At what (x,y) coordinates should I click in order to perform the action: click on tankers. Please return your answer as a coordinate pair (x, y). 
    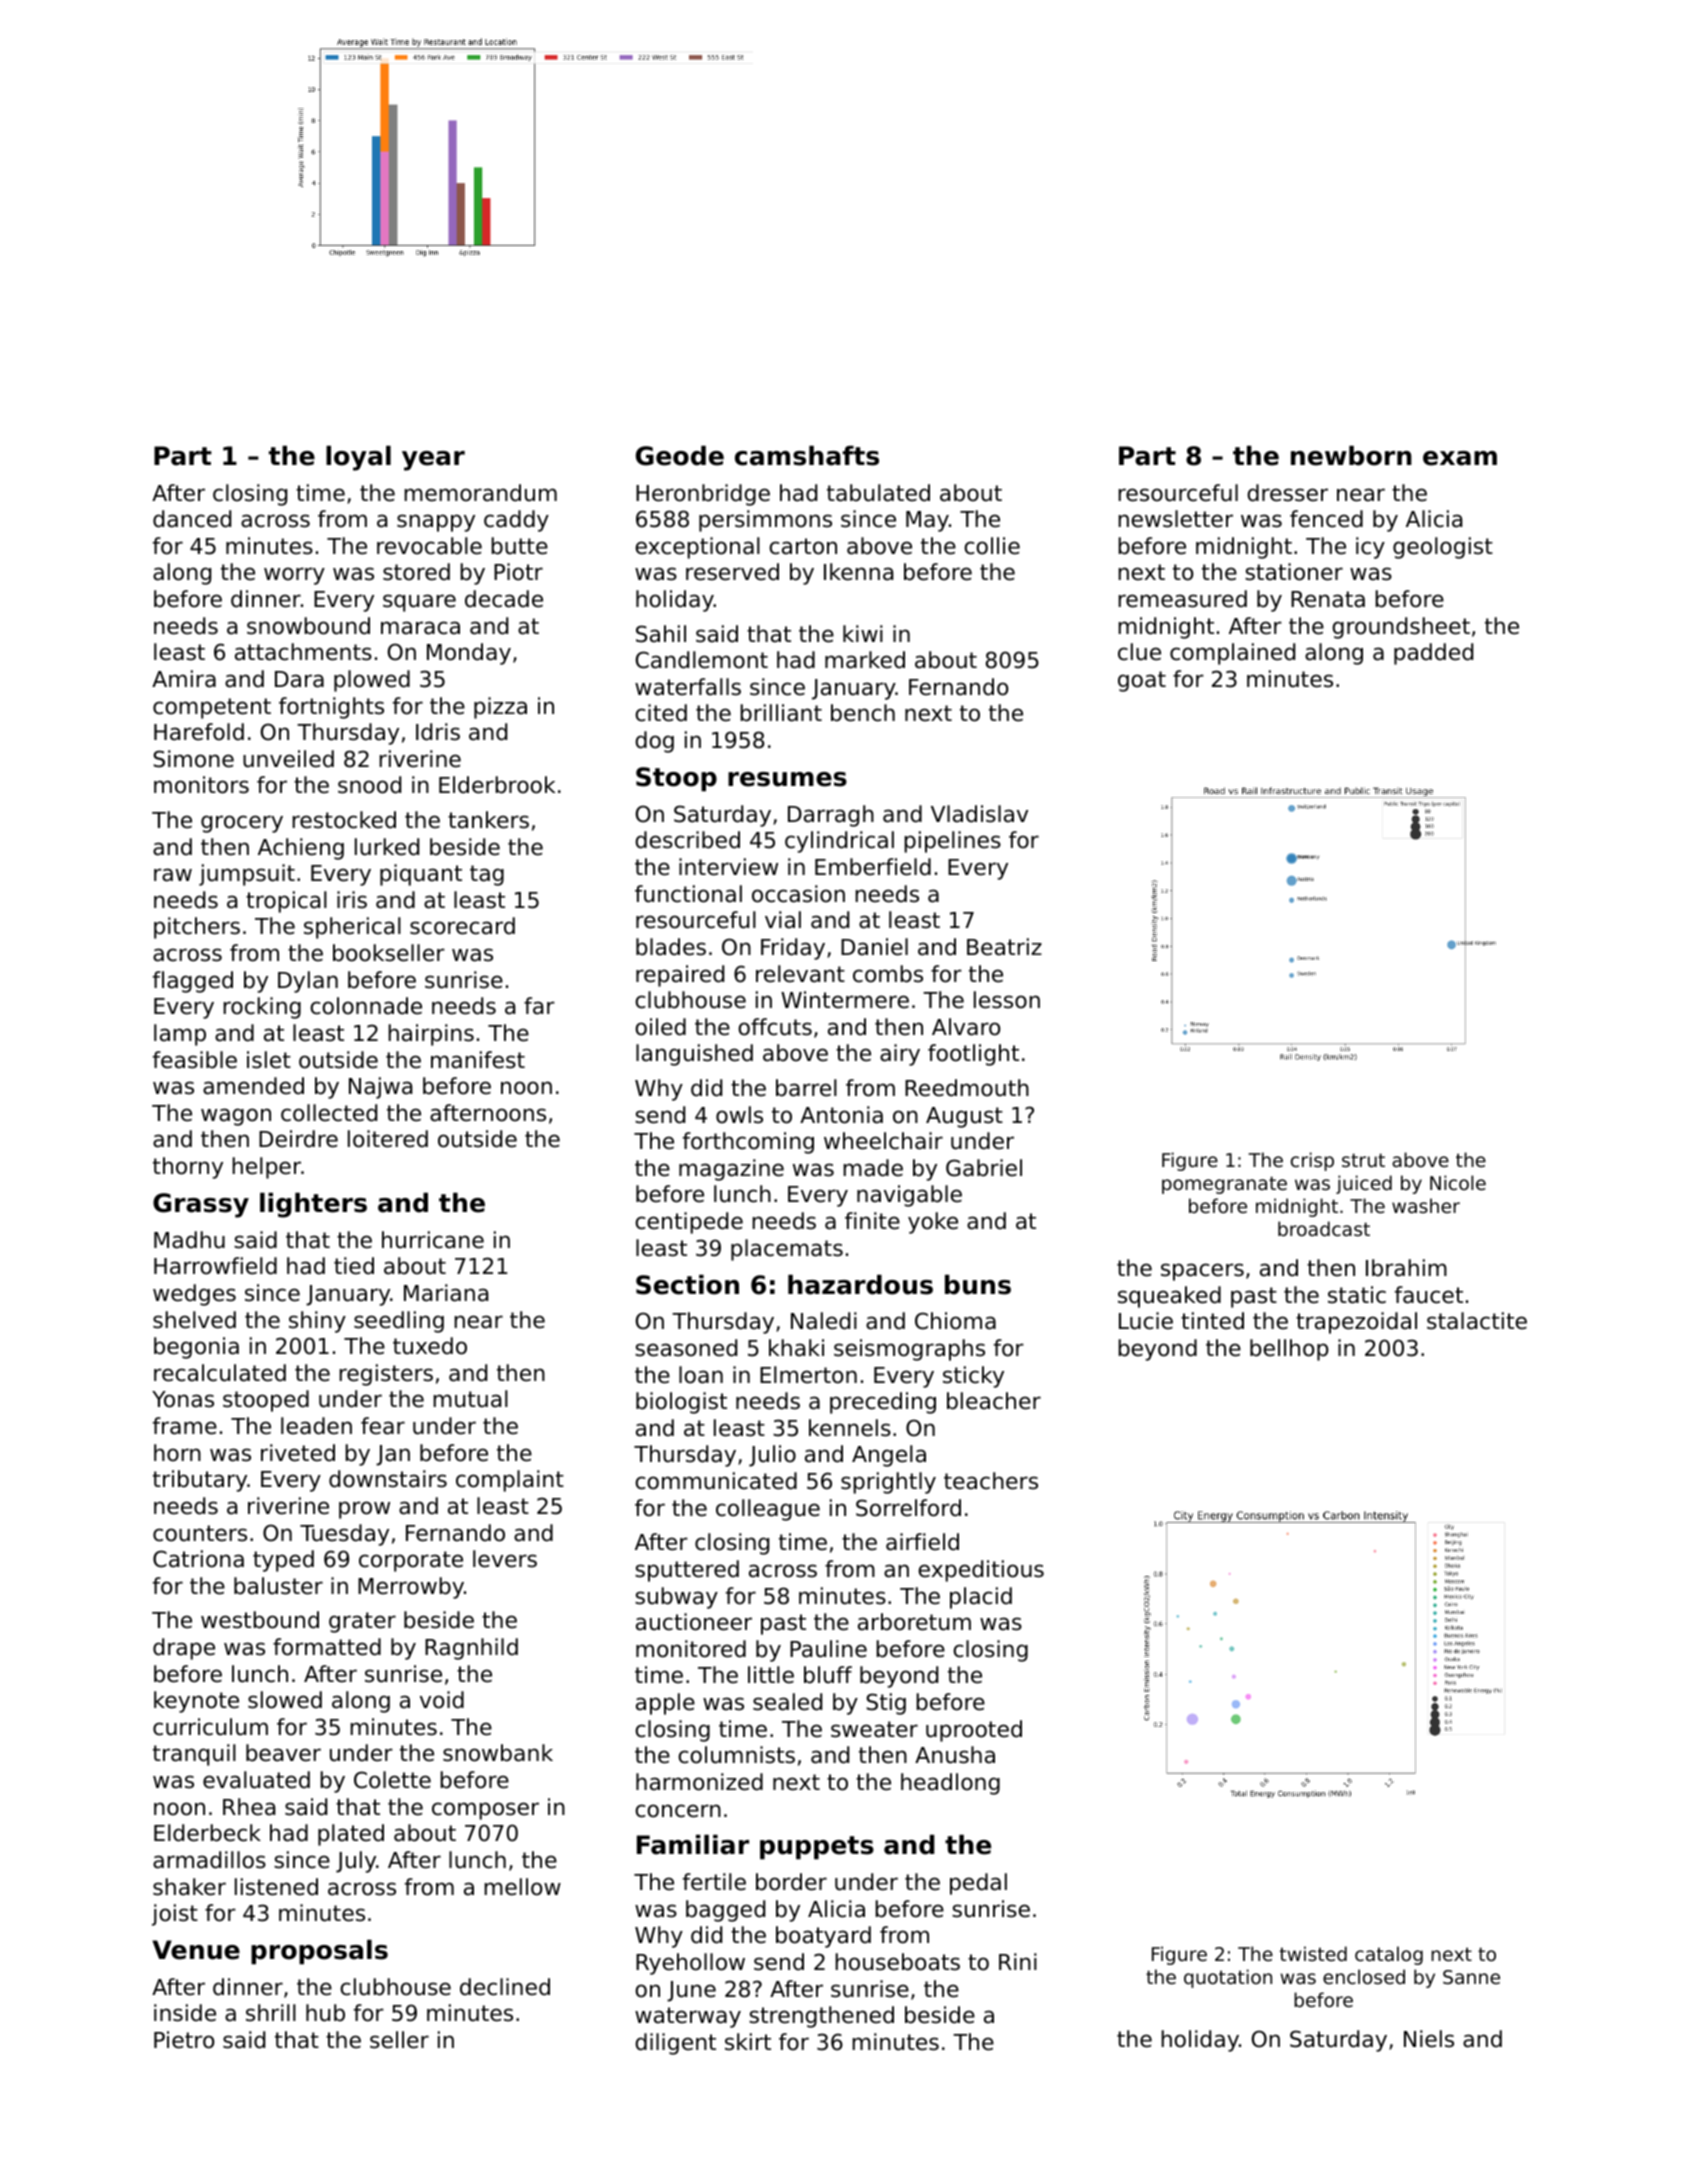
    Looking at the image, I should click on (488, 820).
